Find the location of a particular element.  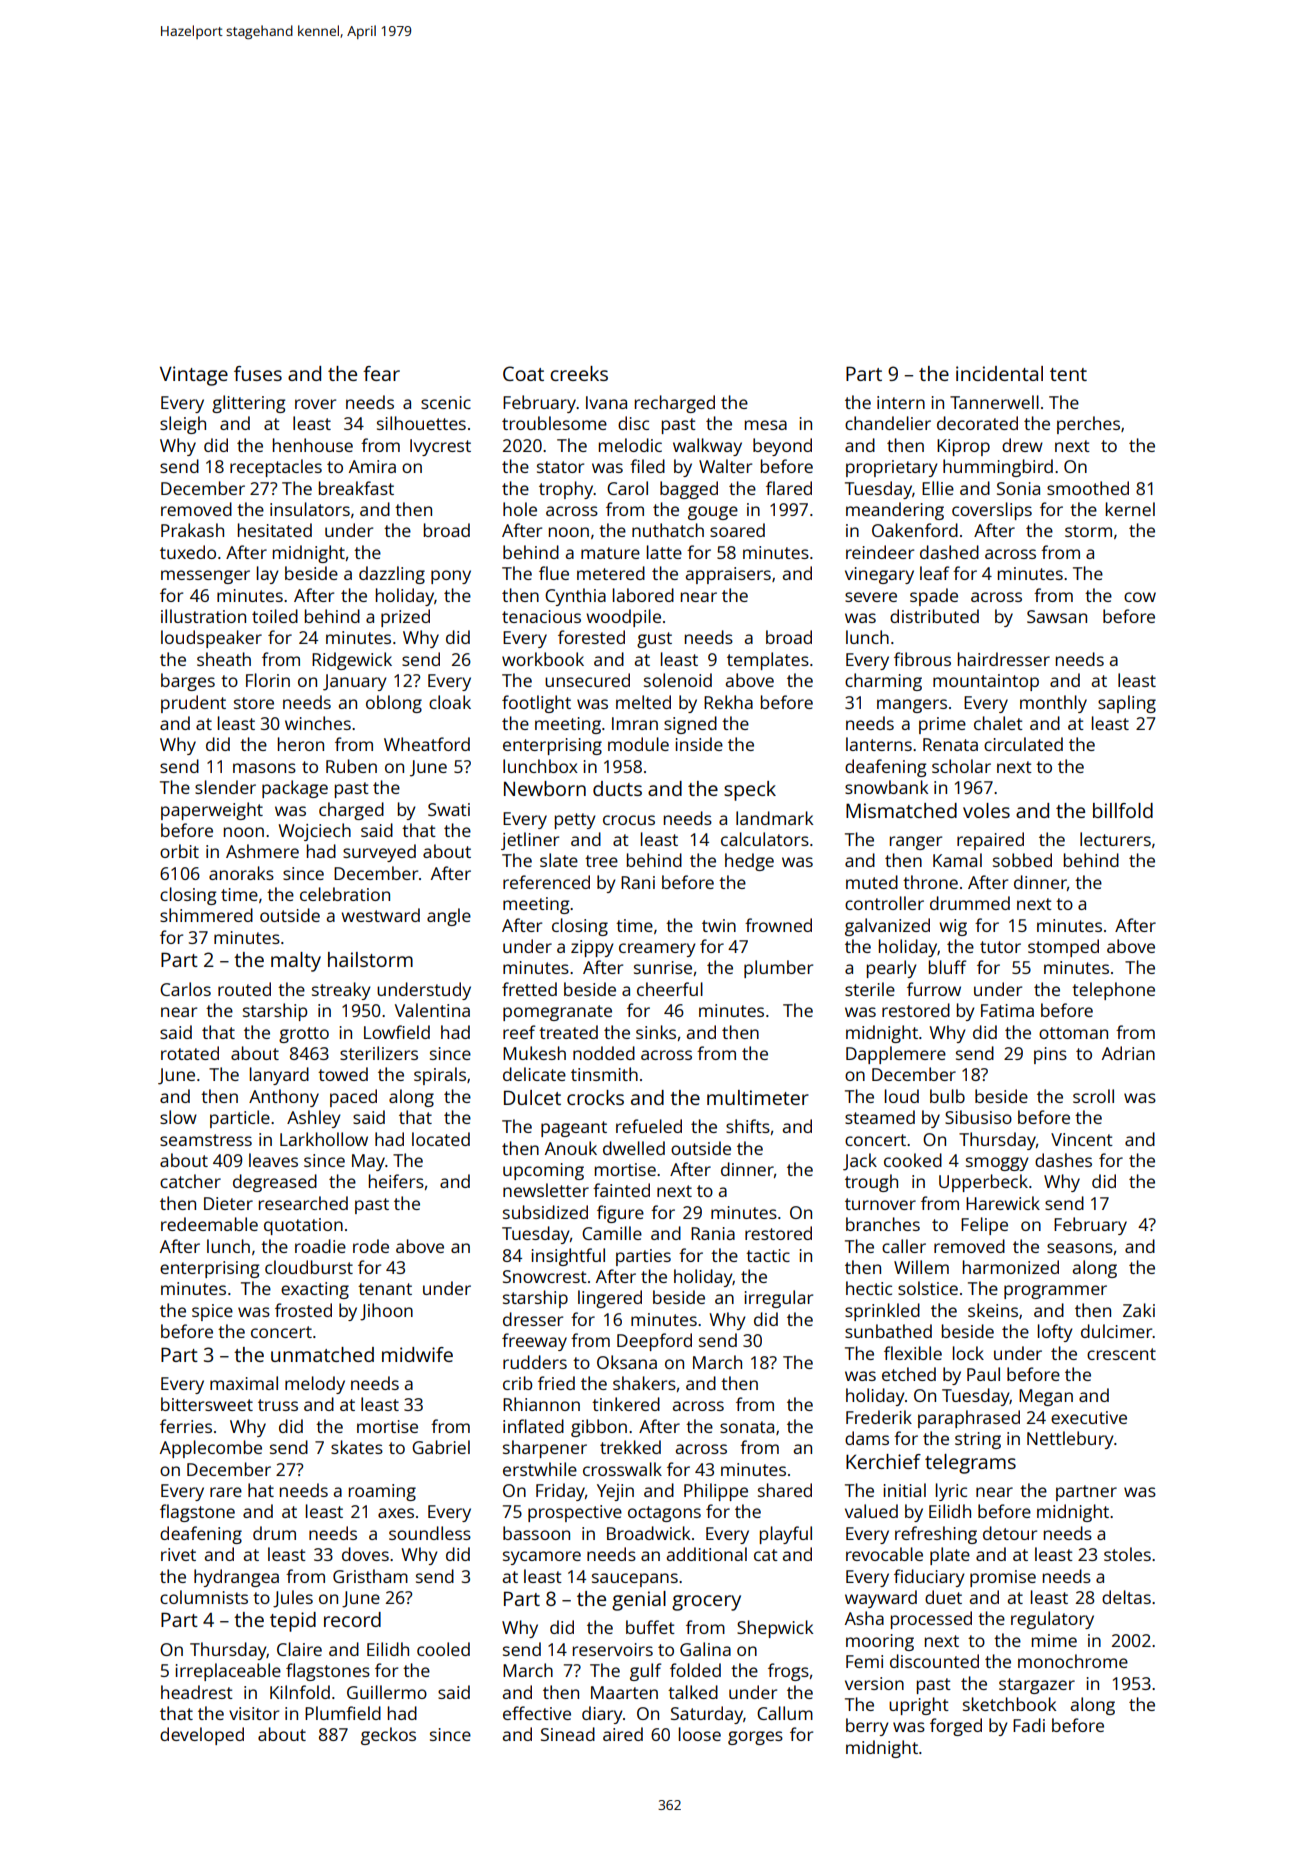

Florin is located at coordinates (268, 680).
